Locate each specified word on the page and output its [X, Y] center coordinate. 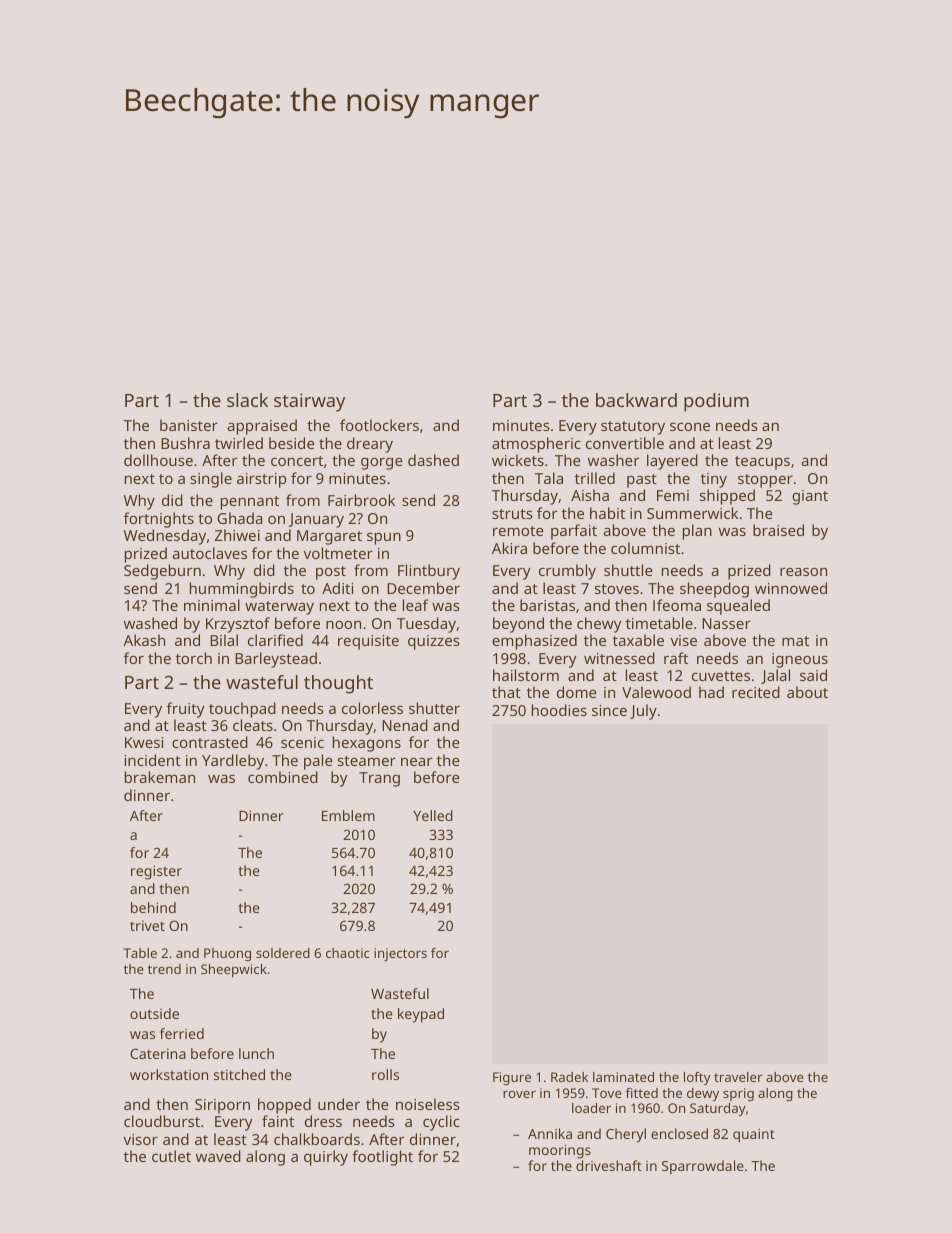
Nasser [726, 623]
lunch [256, 1053]
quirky [326, 1158]
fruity [185, 710]
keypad [421, 1015]
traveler [738, 1077]
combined [283, 777]
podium [716, 402]
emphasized [534, 642]
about [807, 692]
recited [756, 692]
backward [636, 400]
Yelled [433, 815]
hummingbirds [242, 590]
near [416, 761]
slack [247, 400]
